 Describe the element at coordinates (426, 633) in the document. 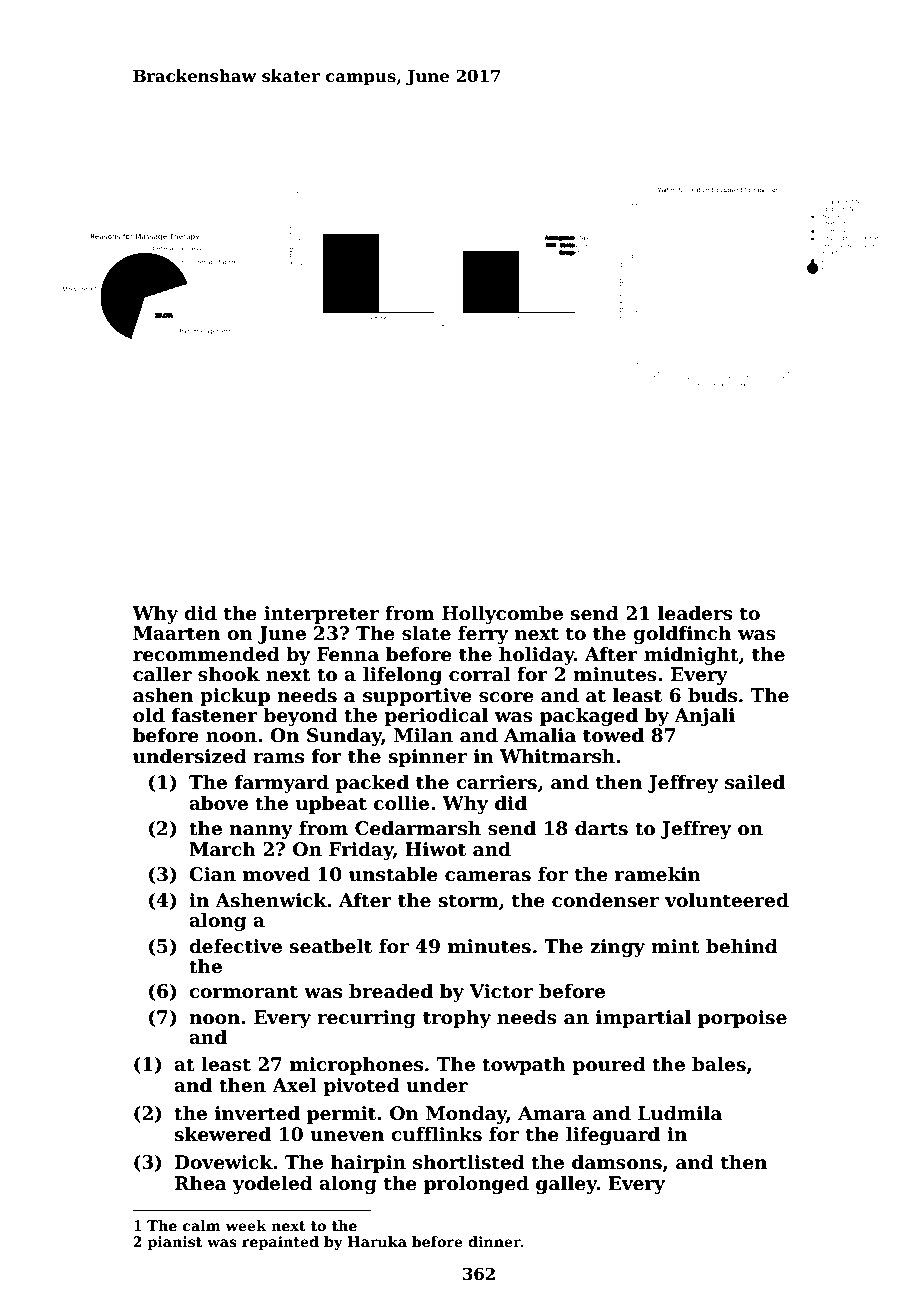

I see `slate` at that location.
